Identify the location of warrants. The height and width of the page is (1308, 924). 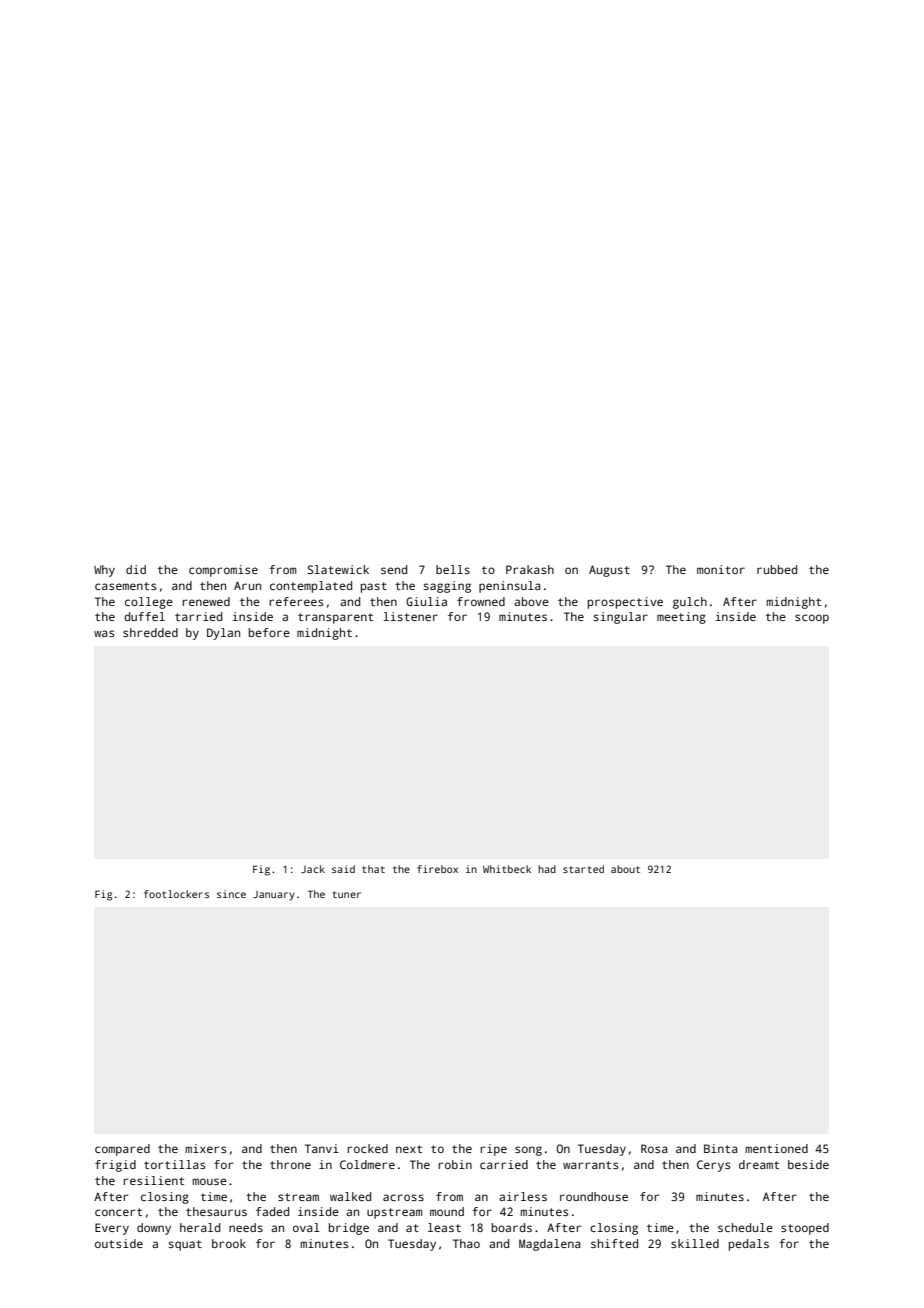
(590, 1165).
